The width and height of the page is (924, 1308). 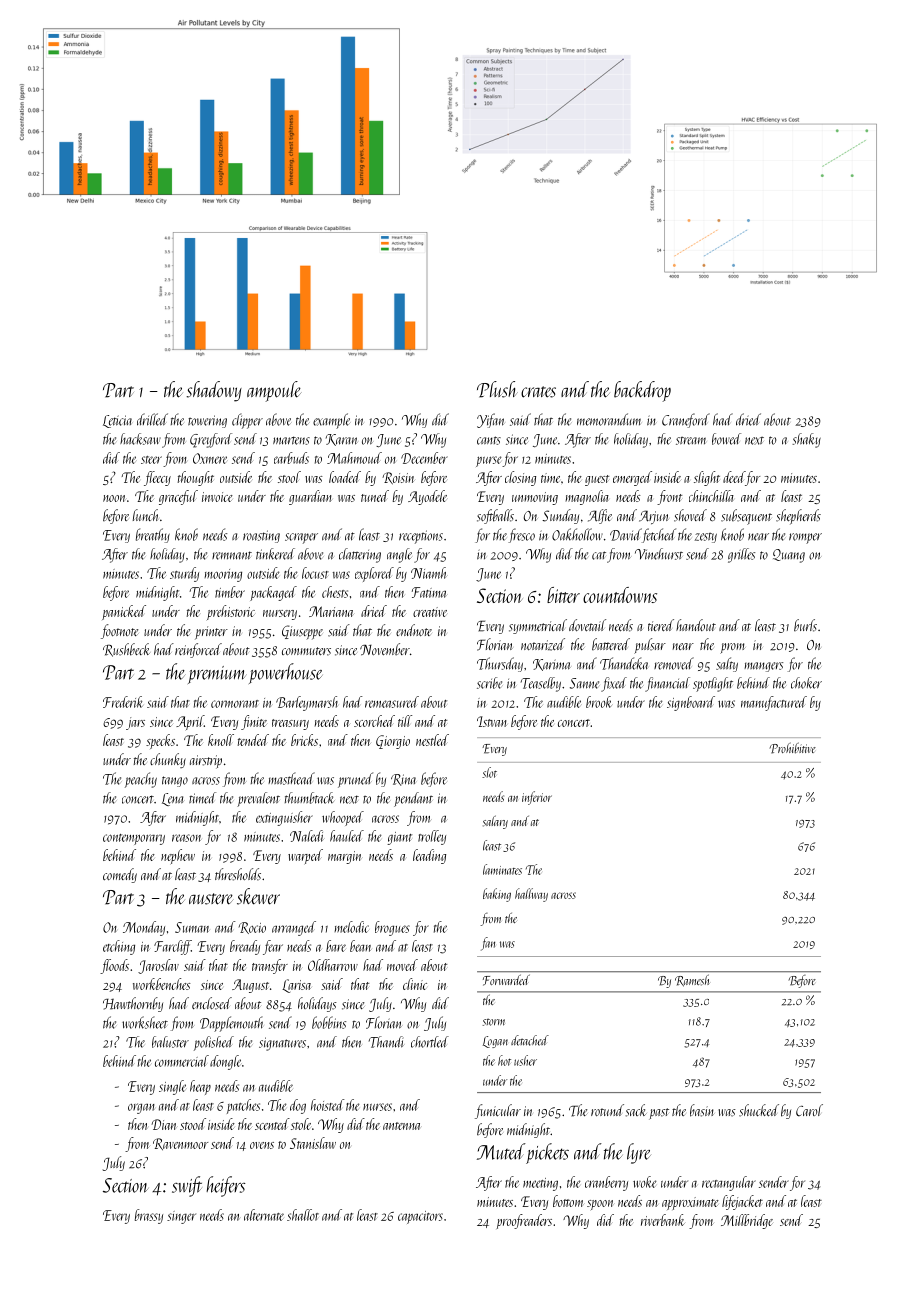 What do you see at coordinates (497, 389) in the page?
I see `Plush` at bounding box center [497, 389].
